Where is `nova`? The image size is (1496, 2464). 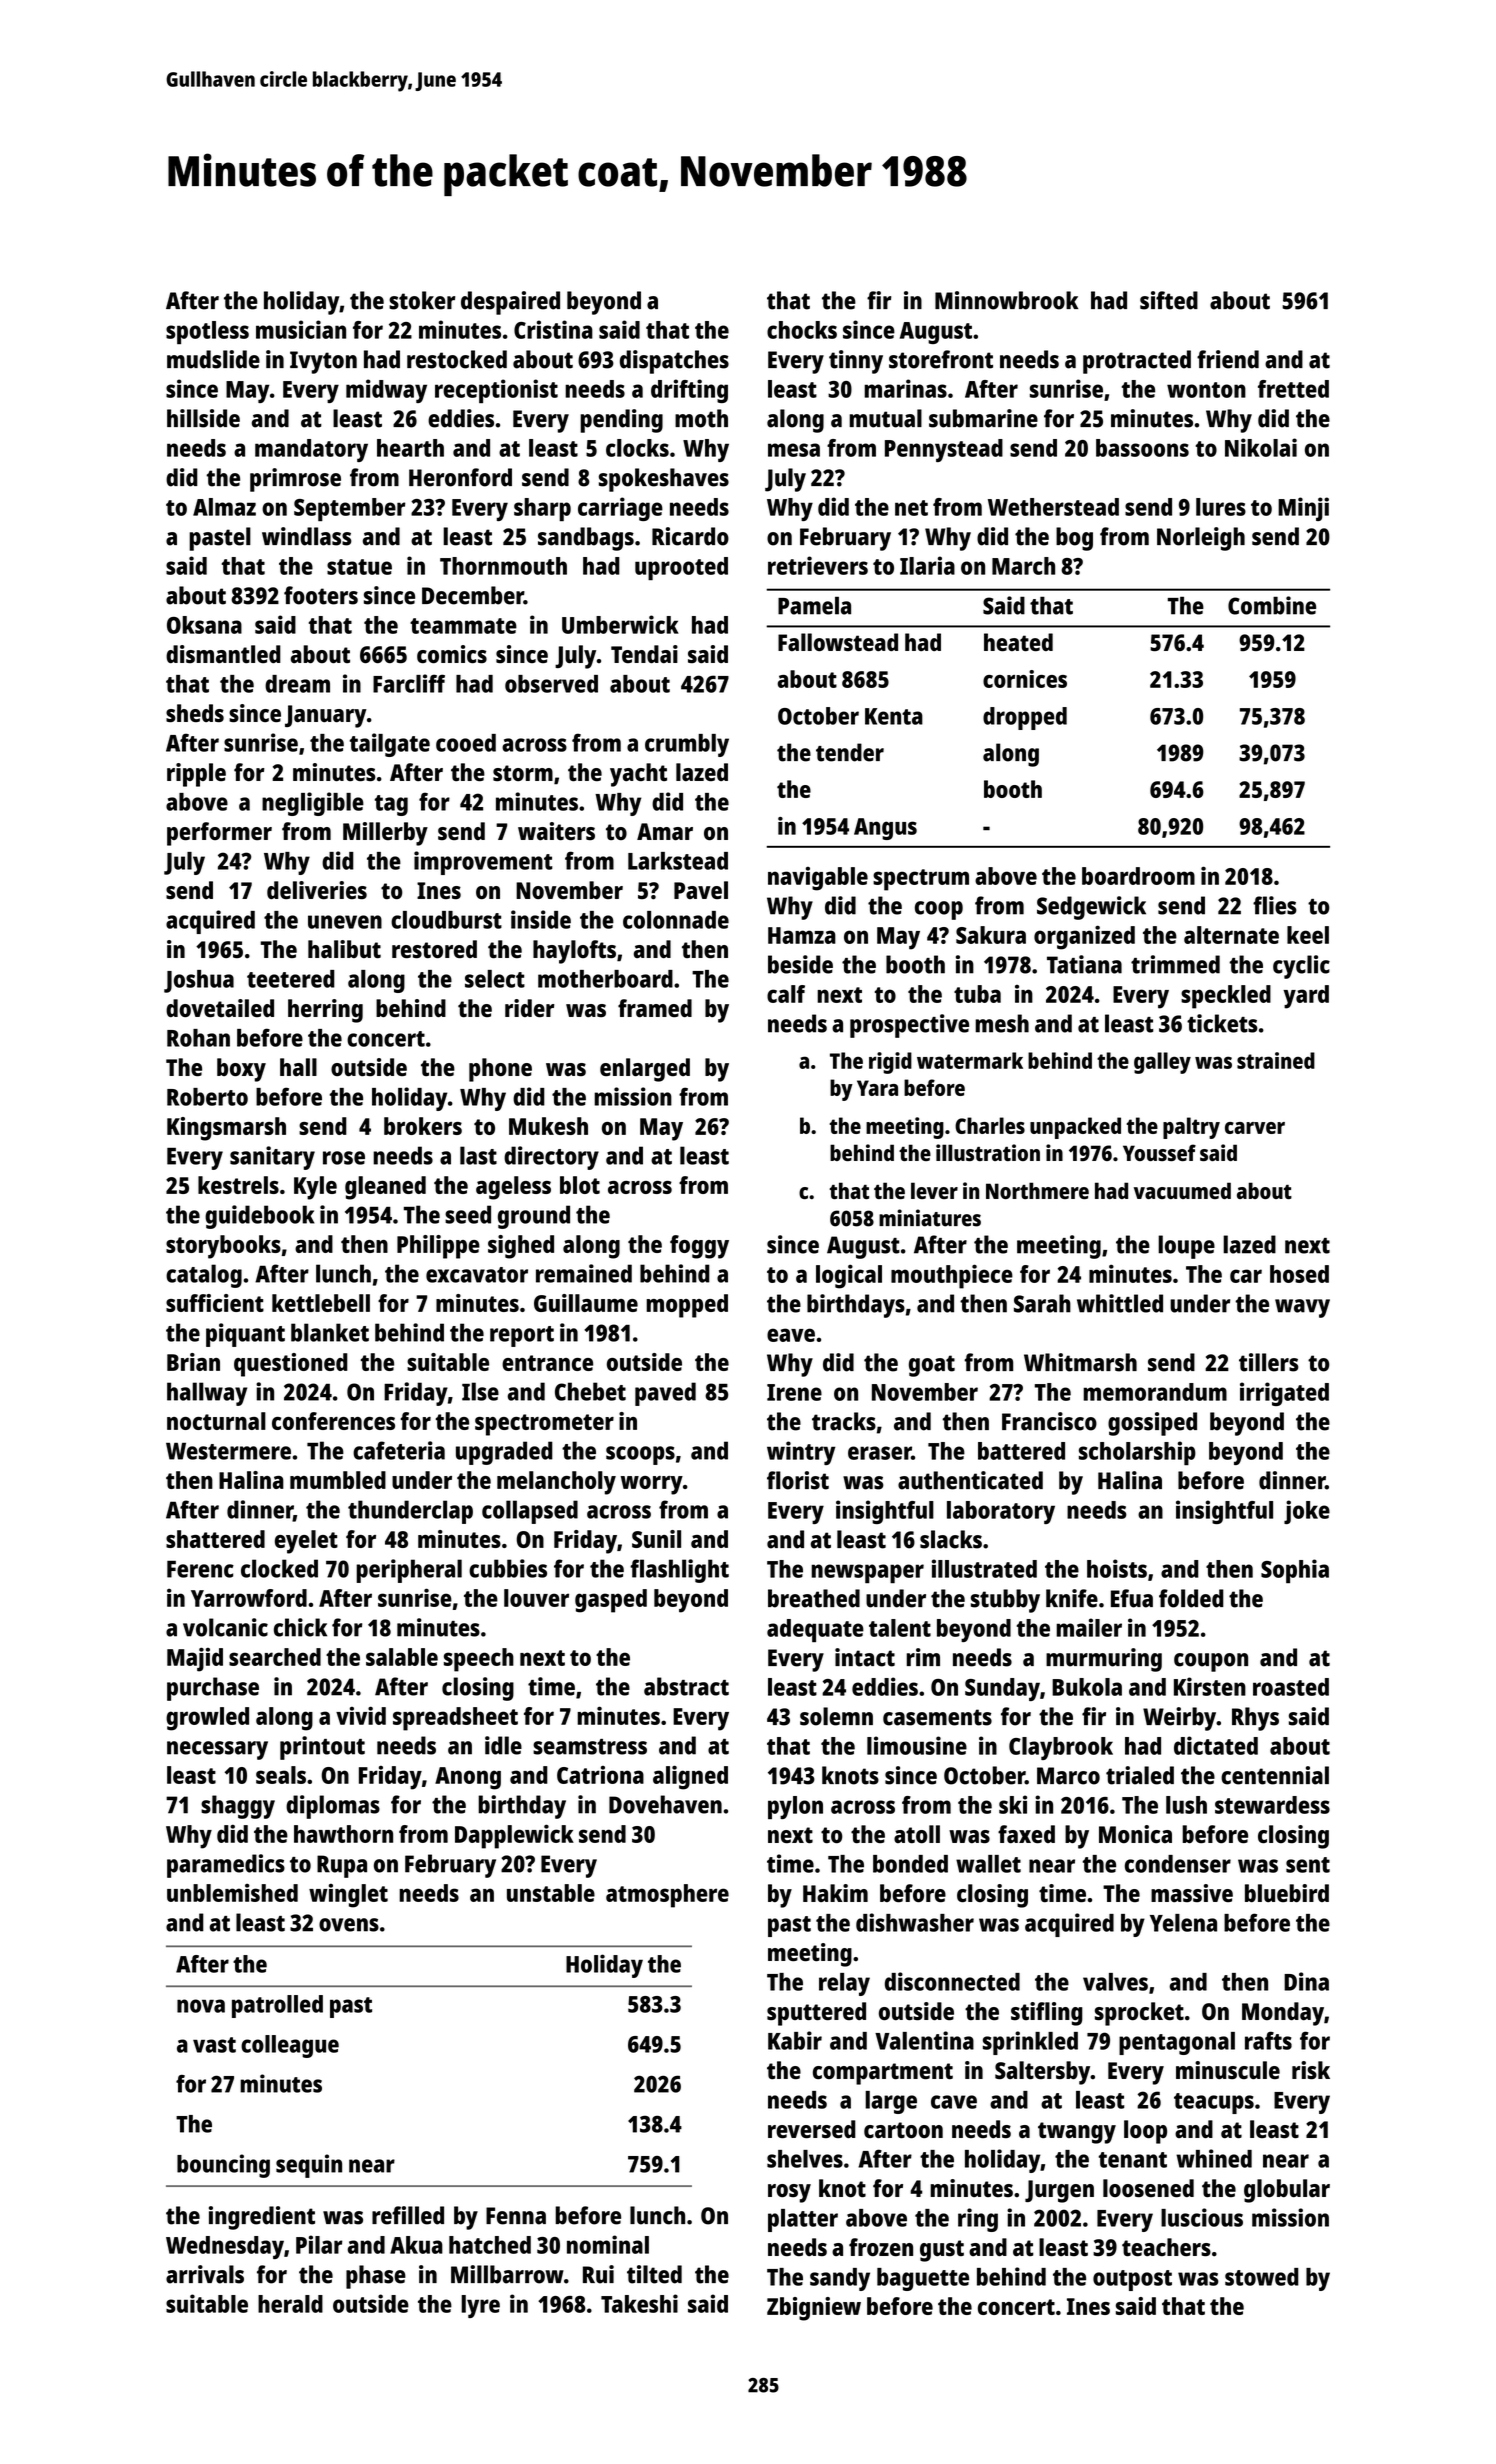 nova is located at coordinates (201, 2006).
